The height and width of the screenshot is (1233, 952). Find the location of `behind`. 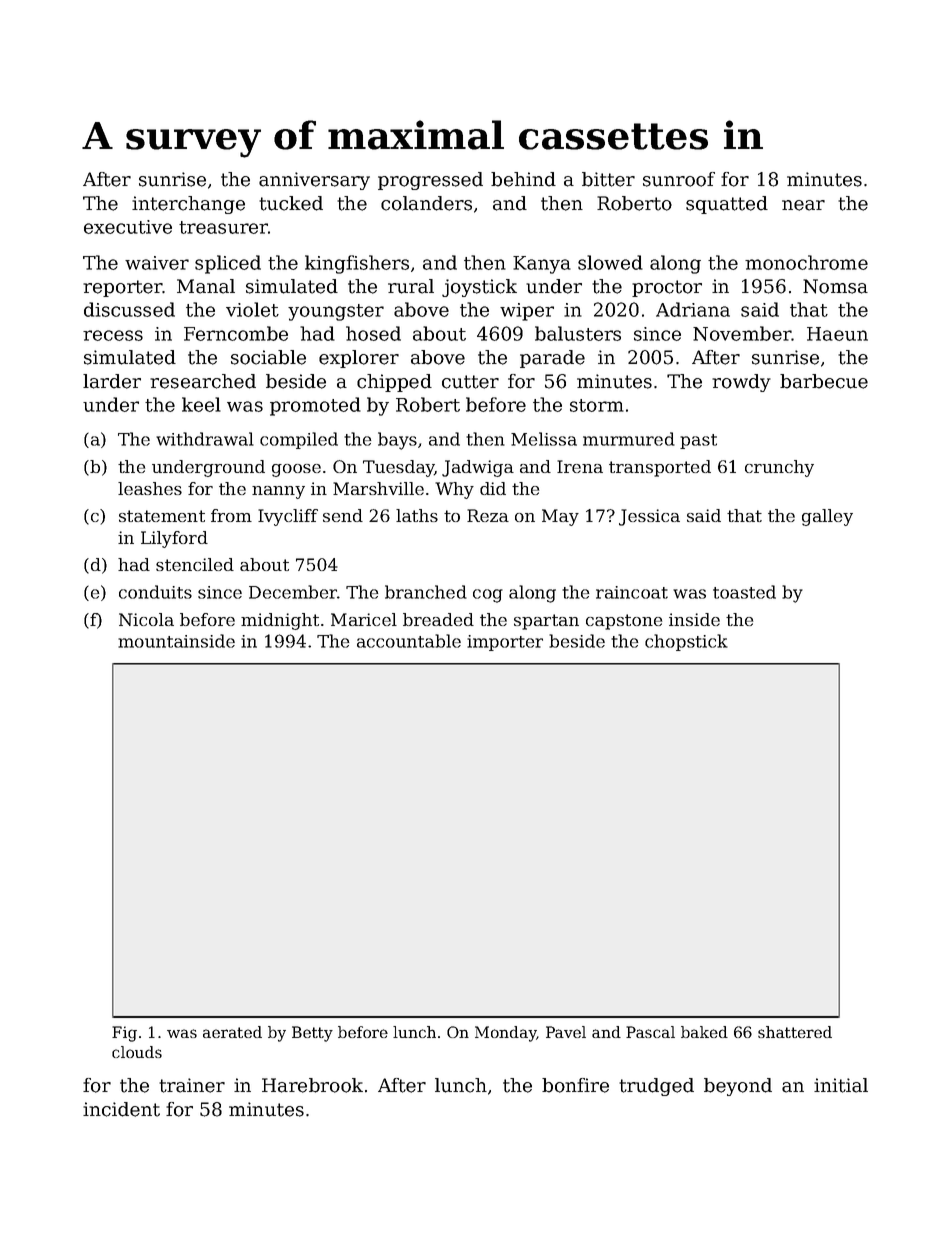

behind is located at coordinates (523, 179).
